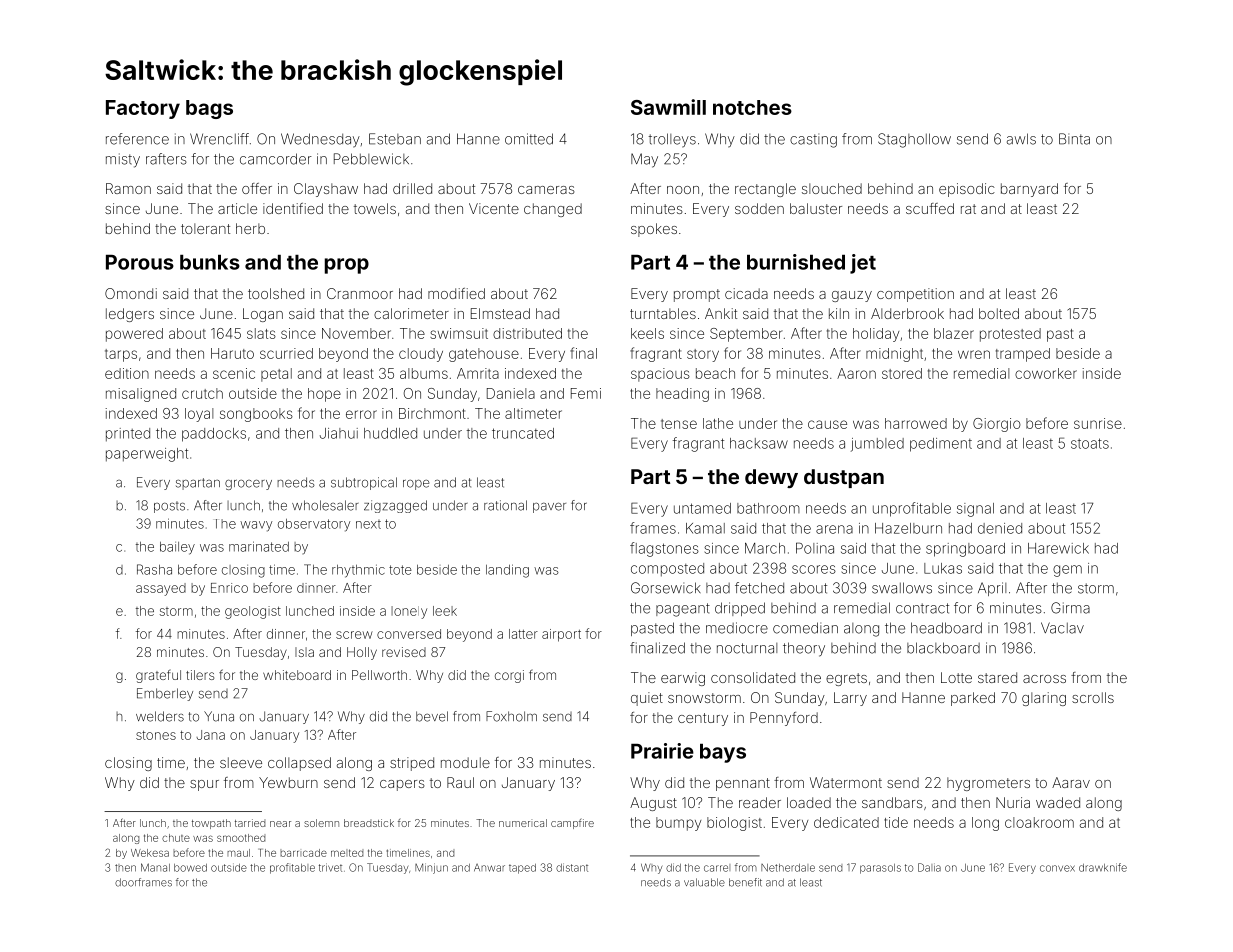 The image size is (1233, 952). I want to click on rectangle, so click(765, 190).
